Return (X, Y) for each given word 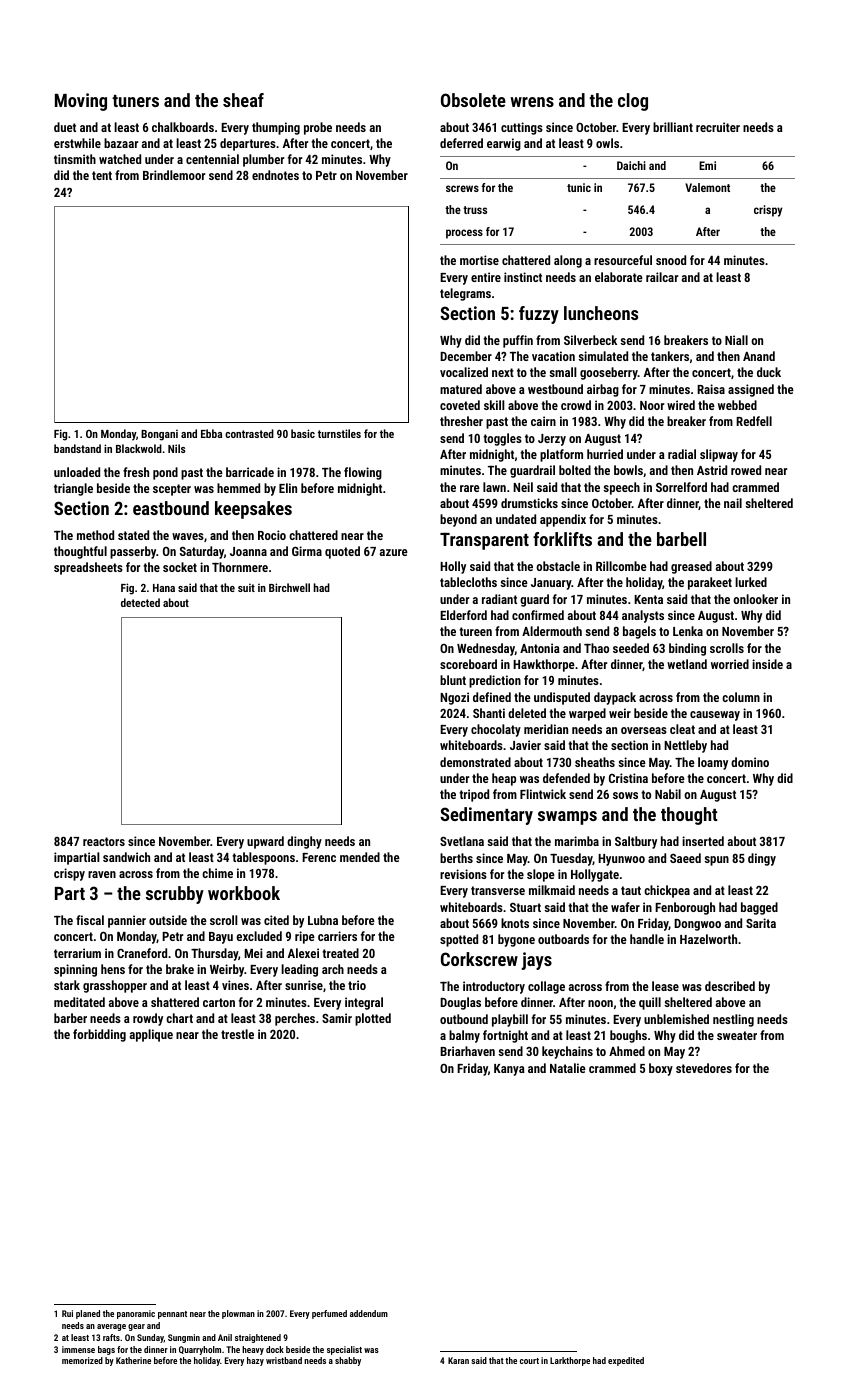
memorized (82, 1360)
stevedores (704, 1068)
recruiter (718, 127)
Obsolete (473, 100)
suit (246, 587)
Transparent (484, 541)
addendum (369, 1313)
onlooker (755, 599)
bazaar (121, 143)
